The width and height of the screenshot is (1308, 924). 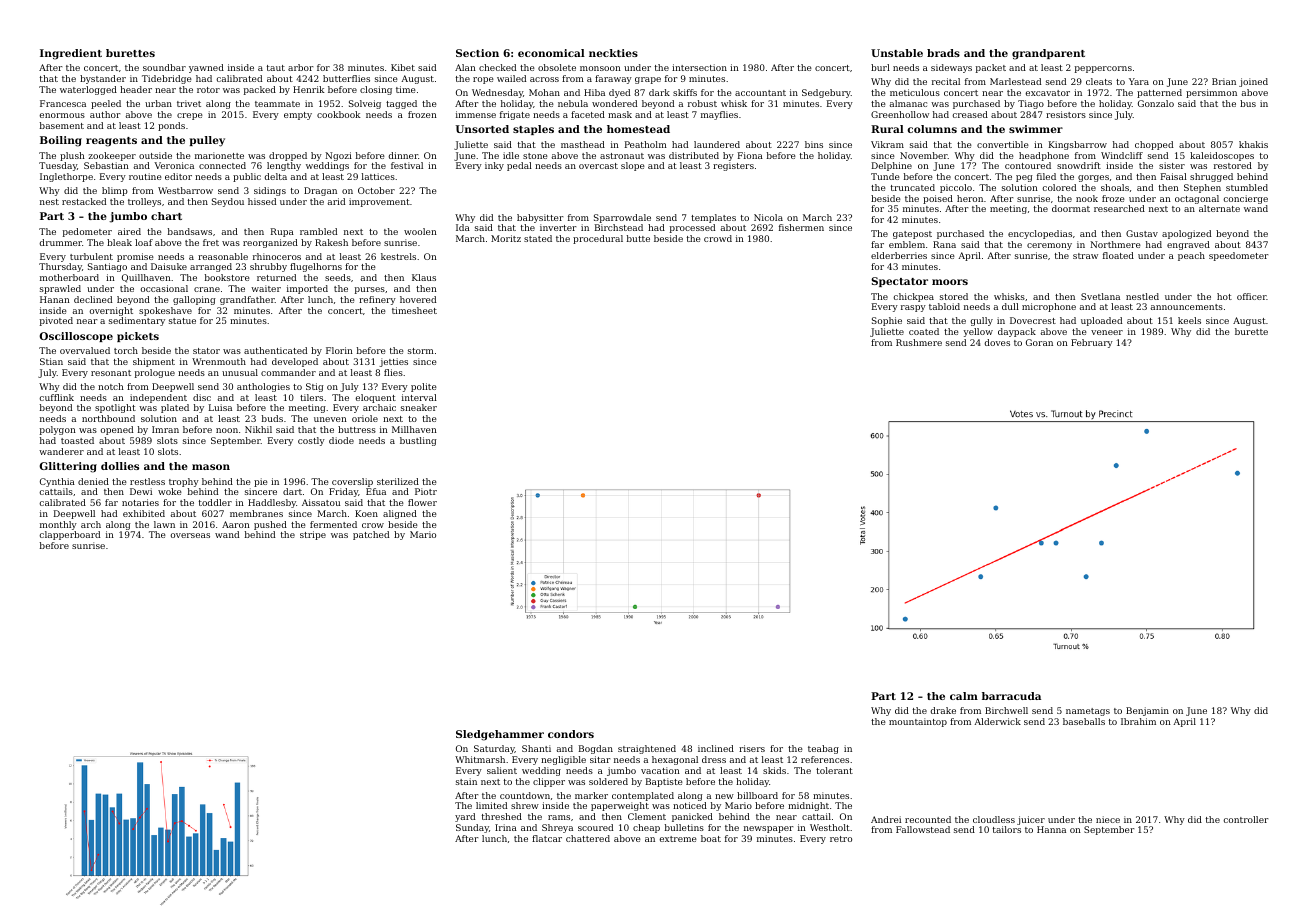 I want to click on niece, so click(x=1108, y=819).
